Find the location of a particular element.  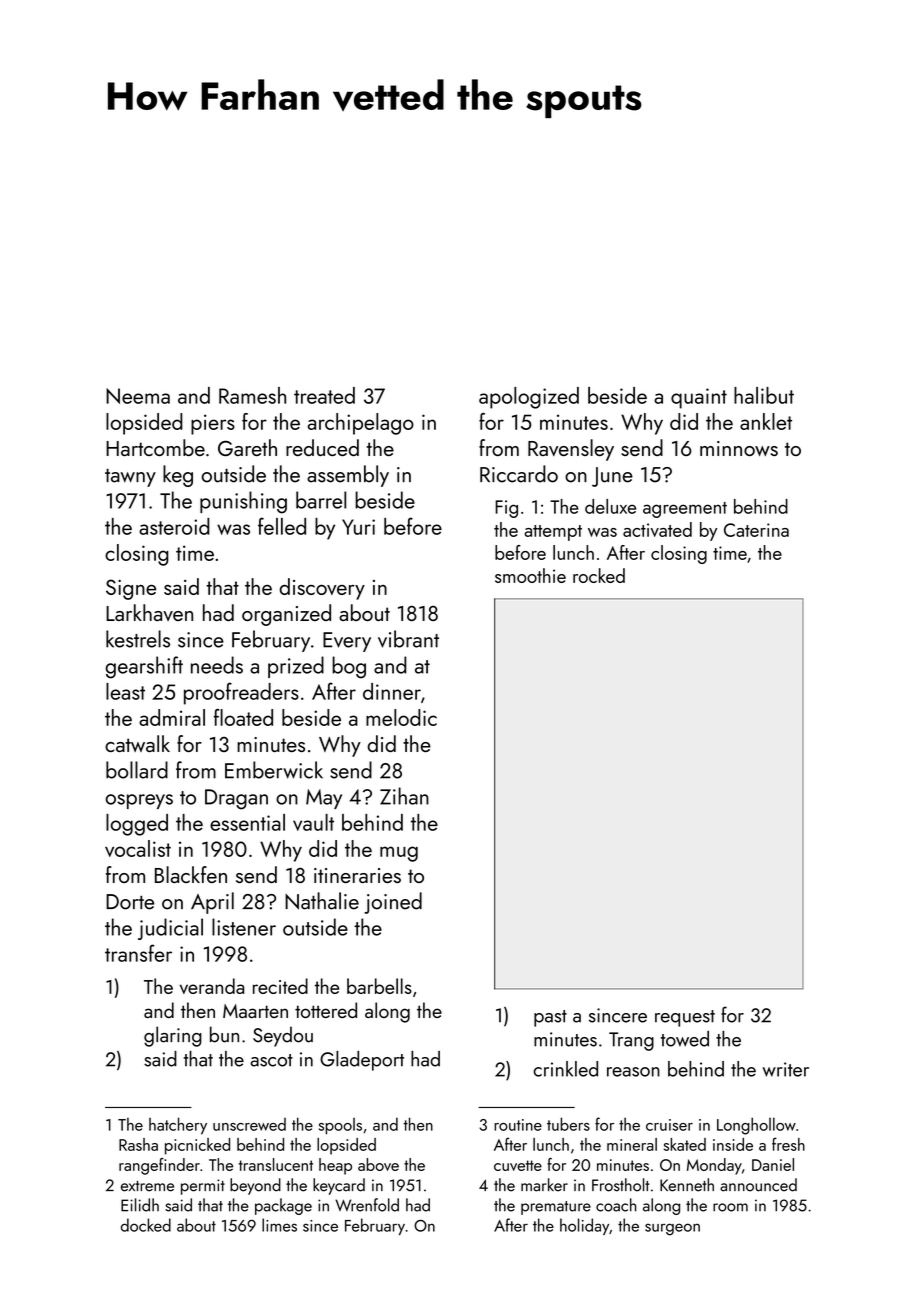

itineraries is located at coordinates (357, 875).
